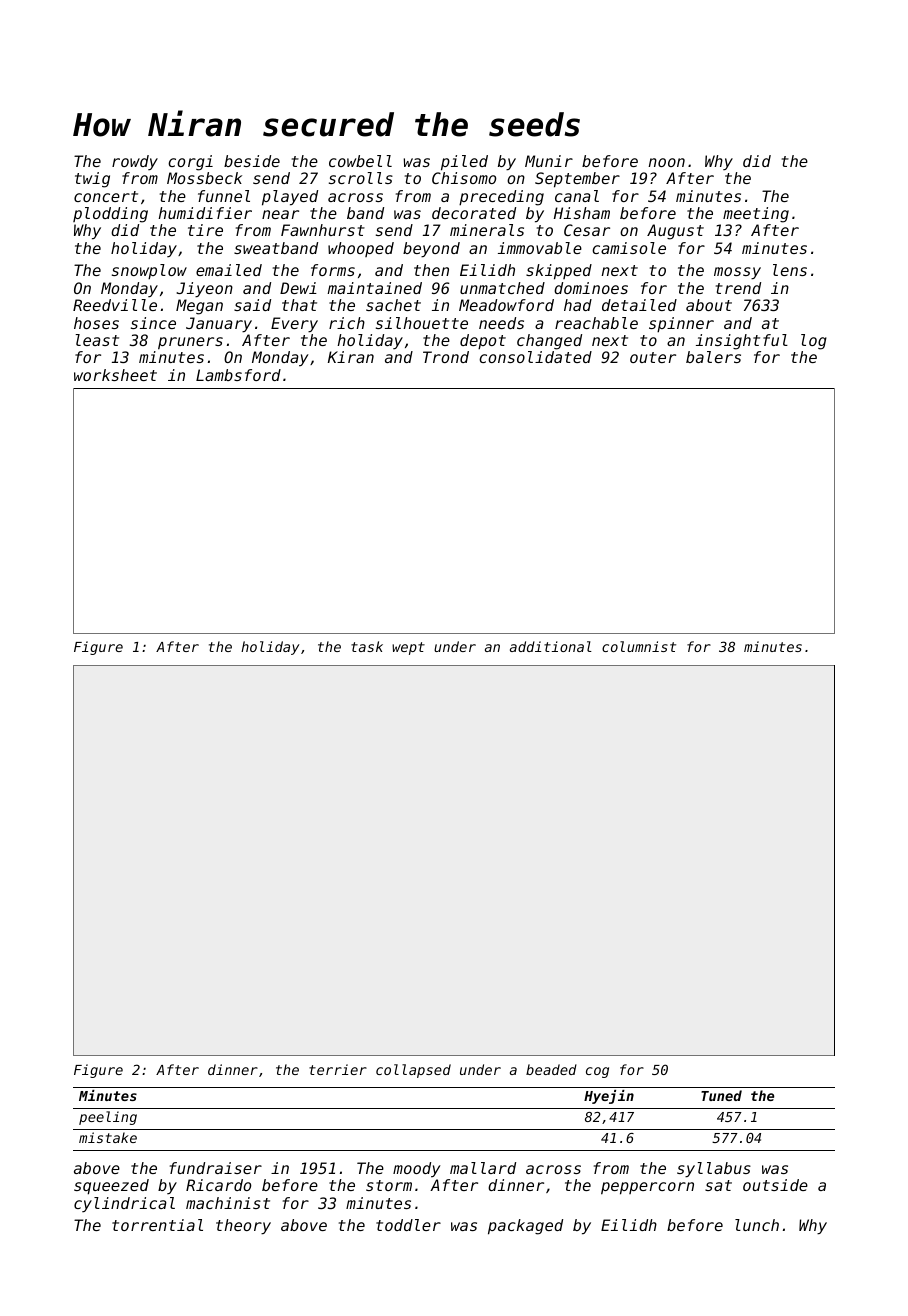  What do you see at coordinates (597, 1072) in the page?
I see `cog` at bounding box center [597, 1072].
